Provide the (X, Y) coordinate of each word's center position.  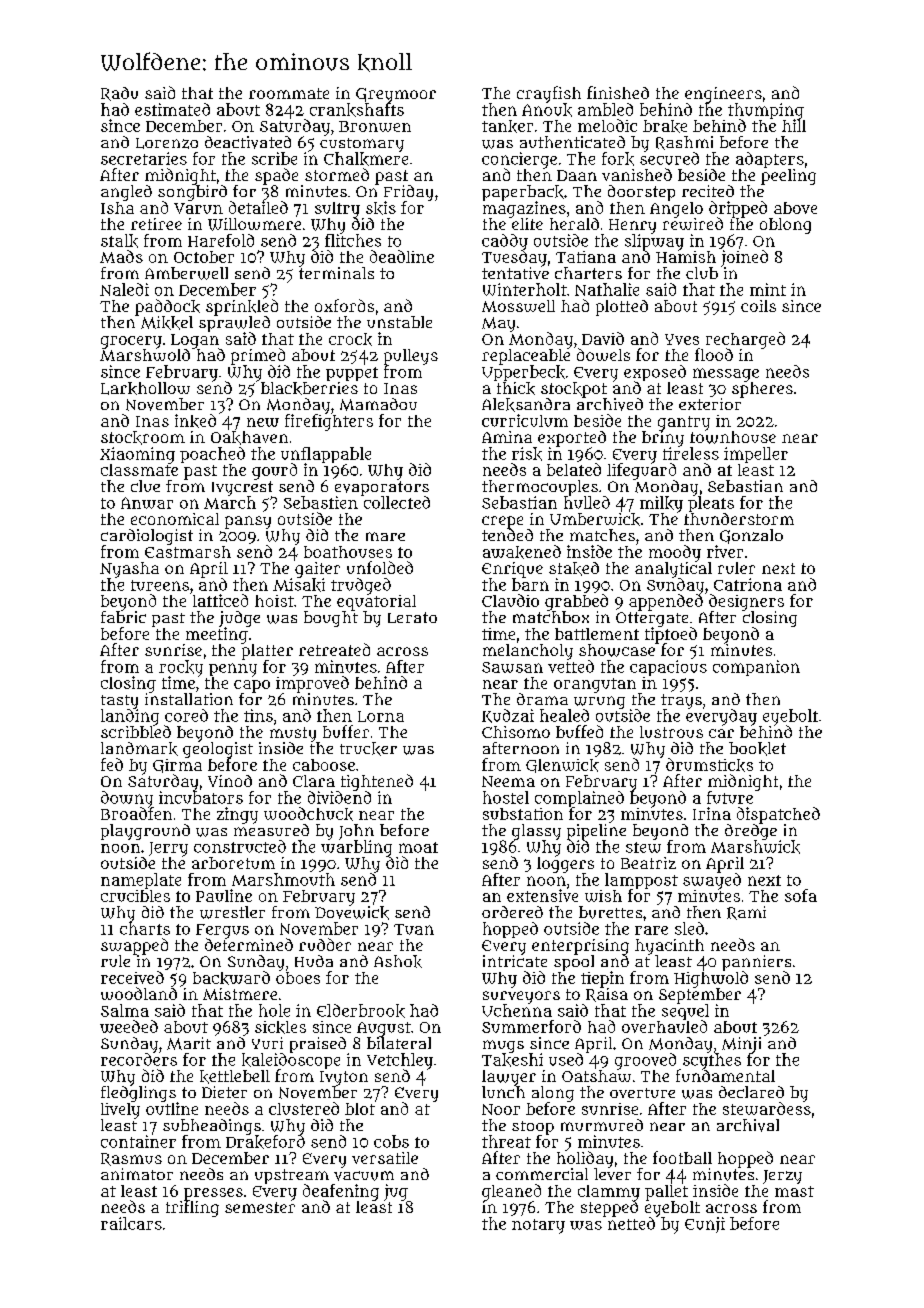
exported (572, 439)
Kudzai (508, 716)
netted (631, 1223)
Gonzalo (751, 536)
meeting (217, 635)
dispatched (778, 815)
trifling (192, 1208)
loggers (565, 865)
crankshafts (357, 110)
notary (538, 1226)
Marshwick (755, 847)
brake (665, 126)
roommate (289, 93)
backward (231, 978)
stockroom (143, 438)
